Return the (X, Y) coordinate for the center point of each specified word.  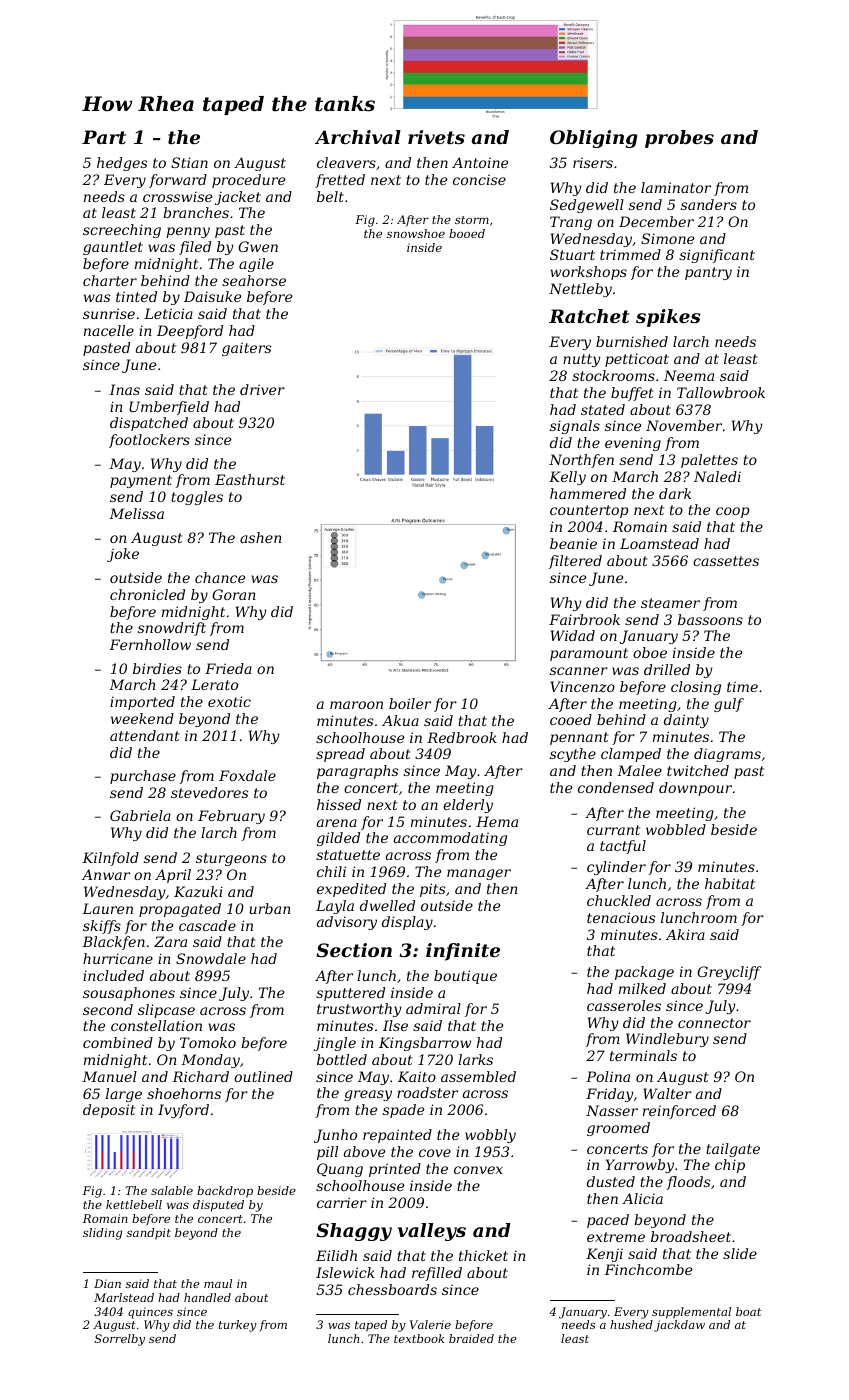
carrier (342, 1202)
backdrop (225, 1192)
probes (679, 139)
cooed (571, 719)
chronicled (147, 594)
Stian (189, 162)
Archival (358, 137)
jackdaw (679, 1326)
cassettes (726, 561)
